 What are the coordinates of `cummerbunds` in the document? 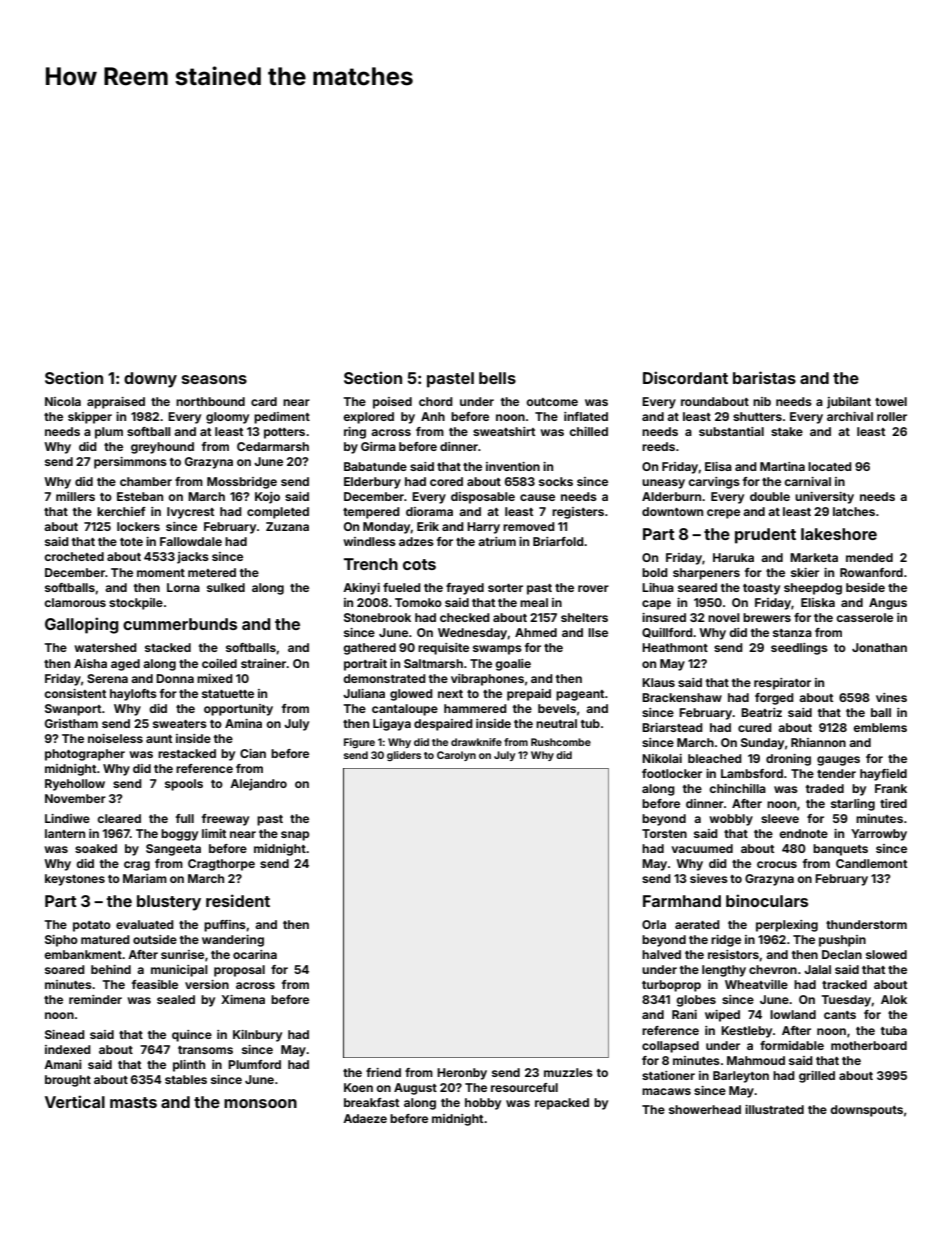 It's located at (180, 624).
